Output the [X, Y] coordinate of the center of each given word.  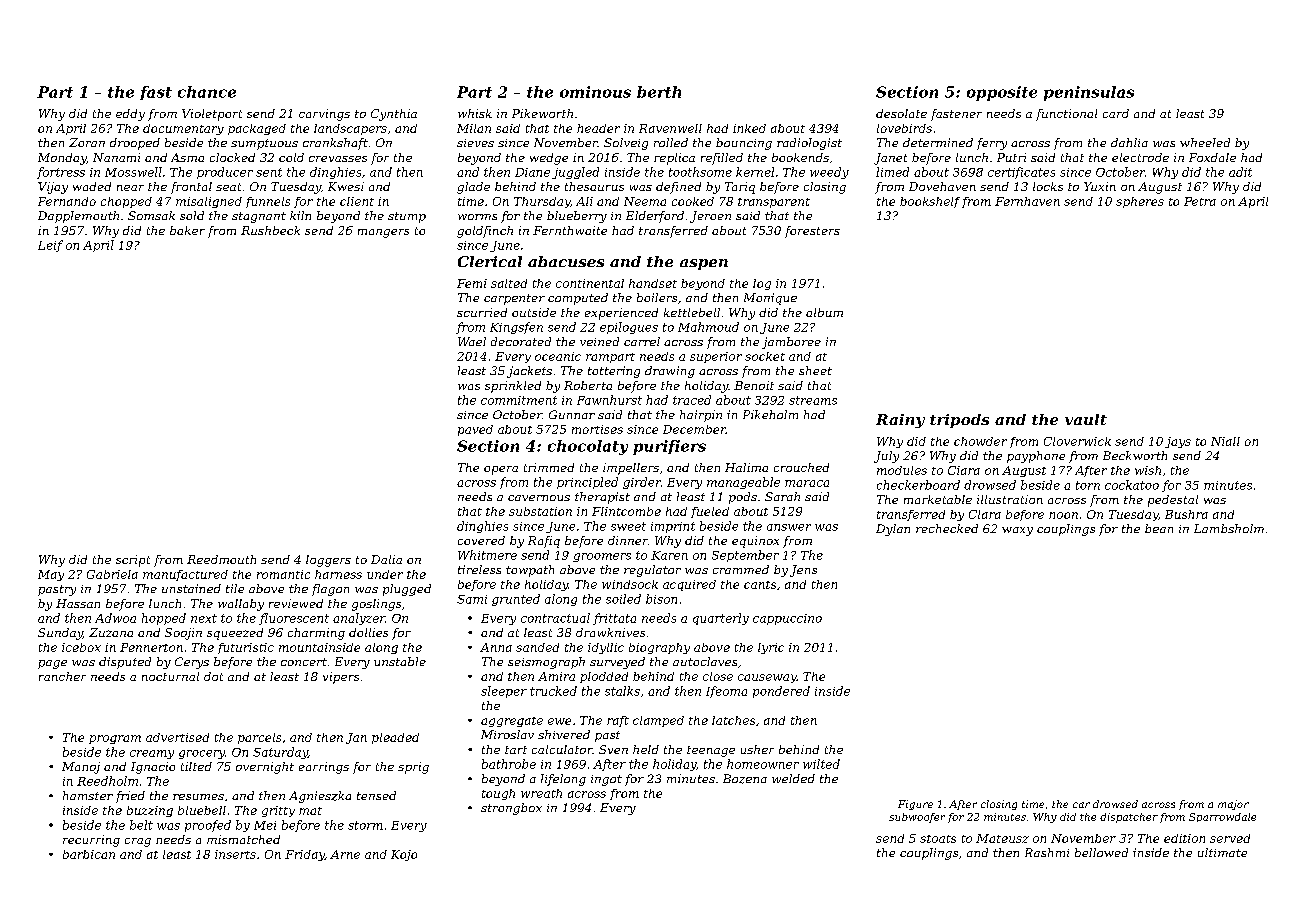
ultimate [1222, 852]
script [133, 561]
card [1116, 113]
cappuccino [787, 619]
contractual [555, 618]
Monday [62, 159]
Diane [532, 172]
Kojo [404, 855]
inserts [235, 854]
